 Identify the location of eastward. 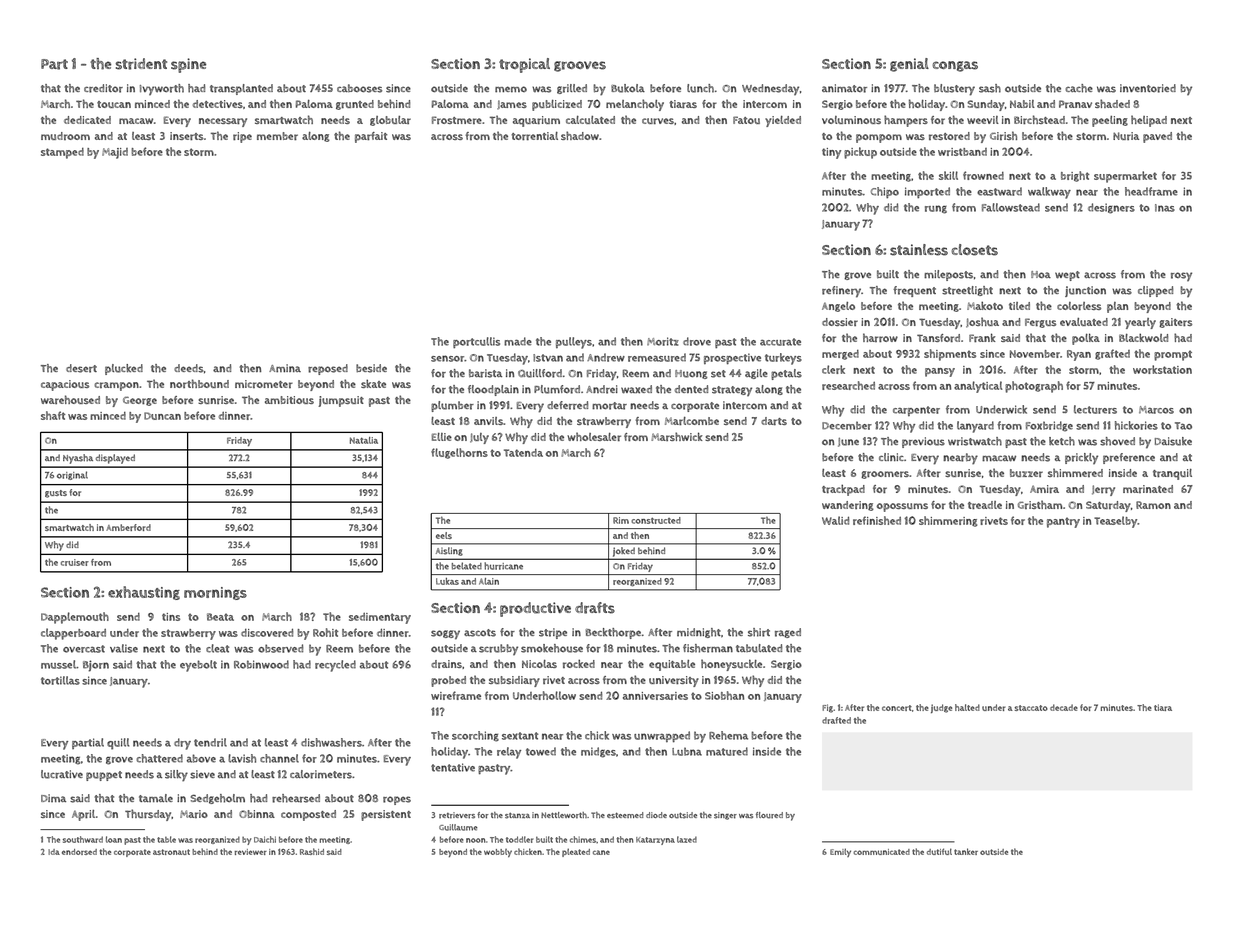
(999, 191).
